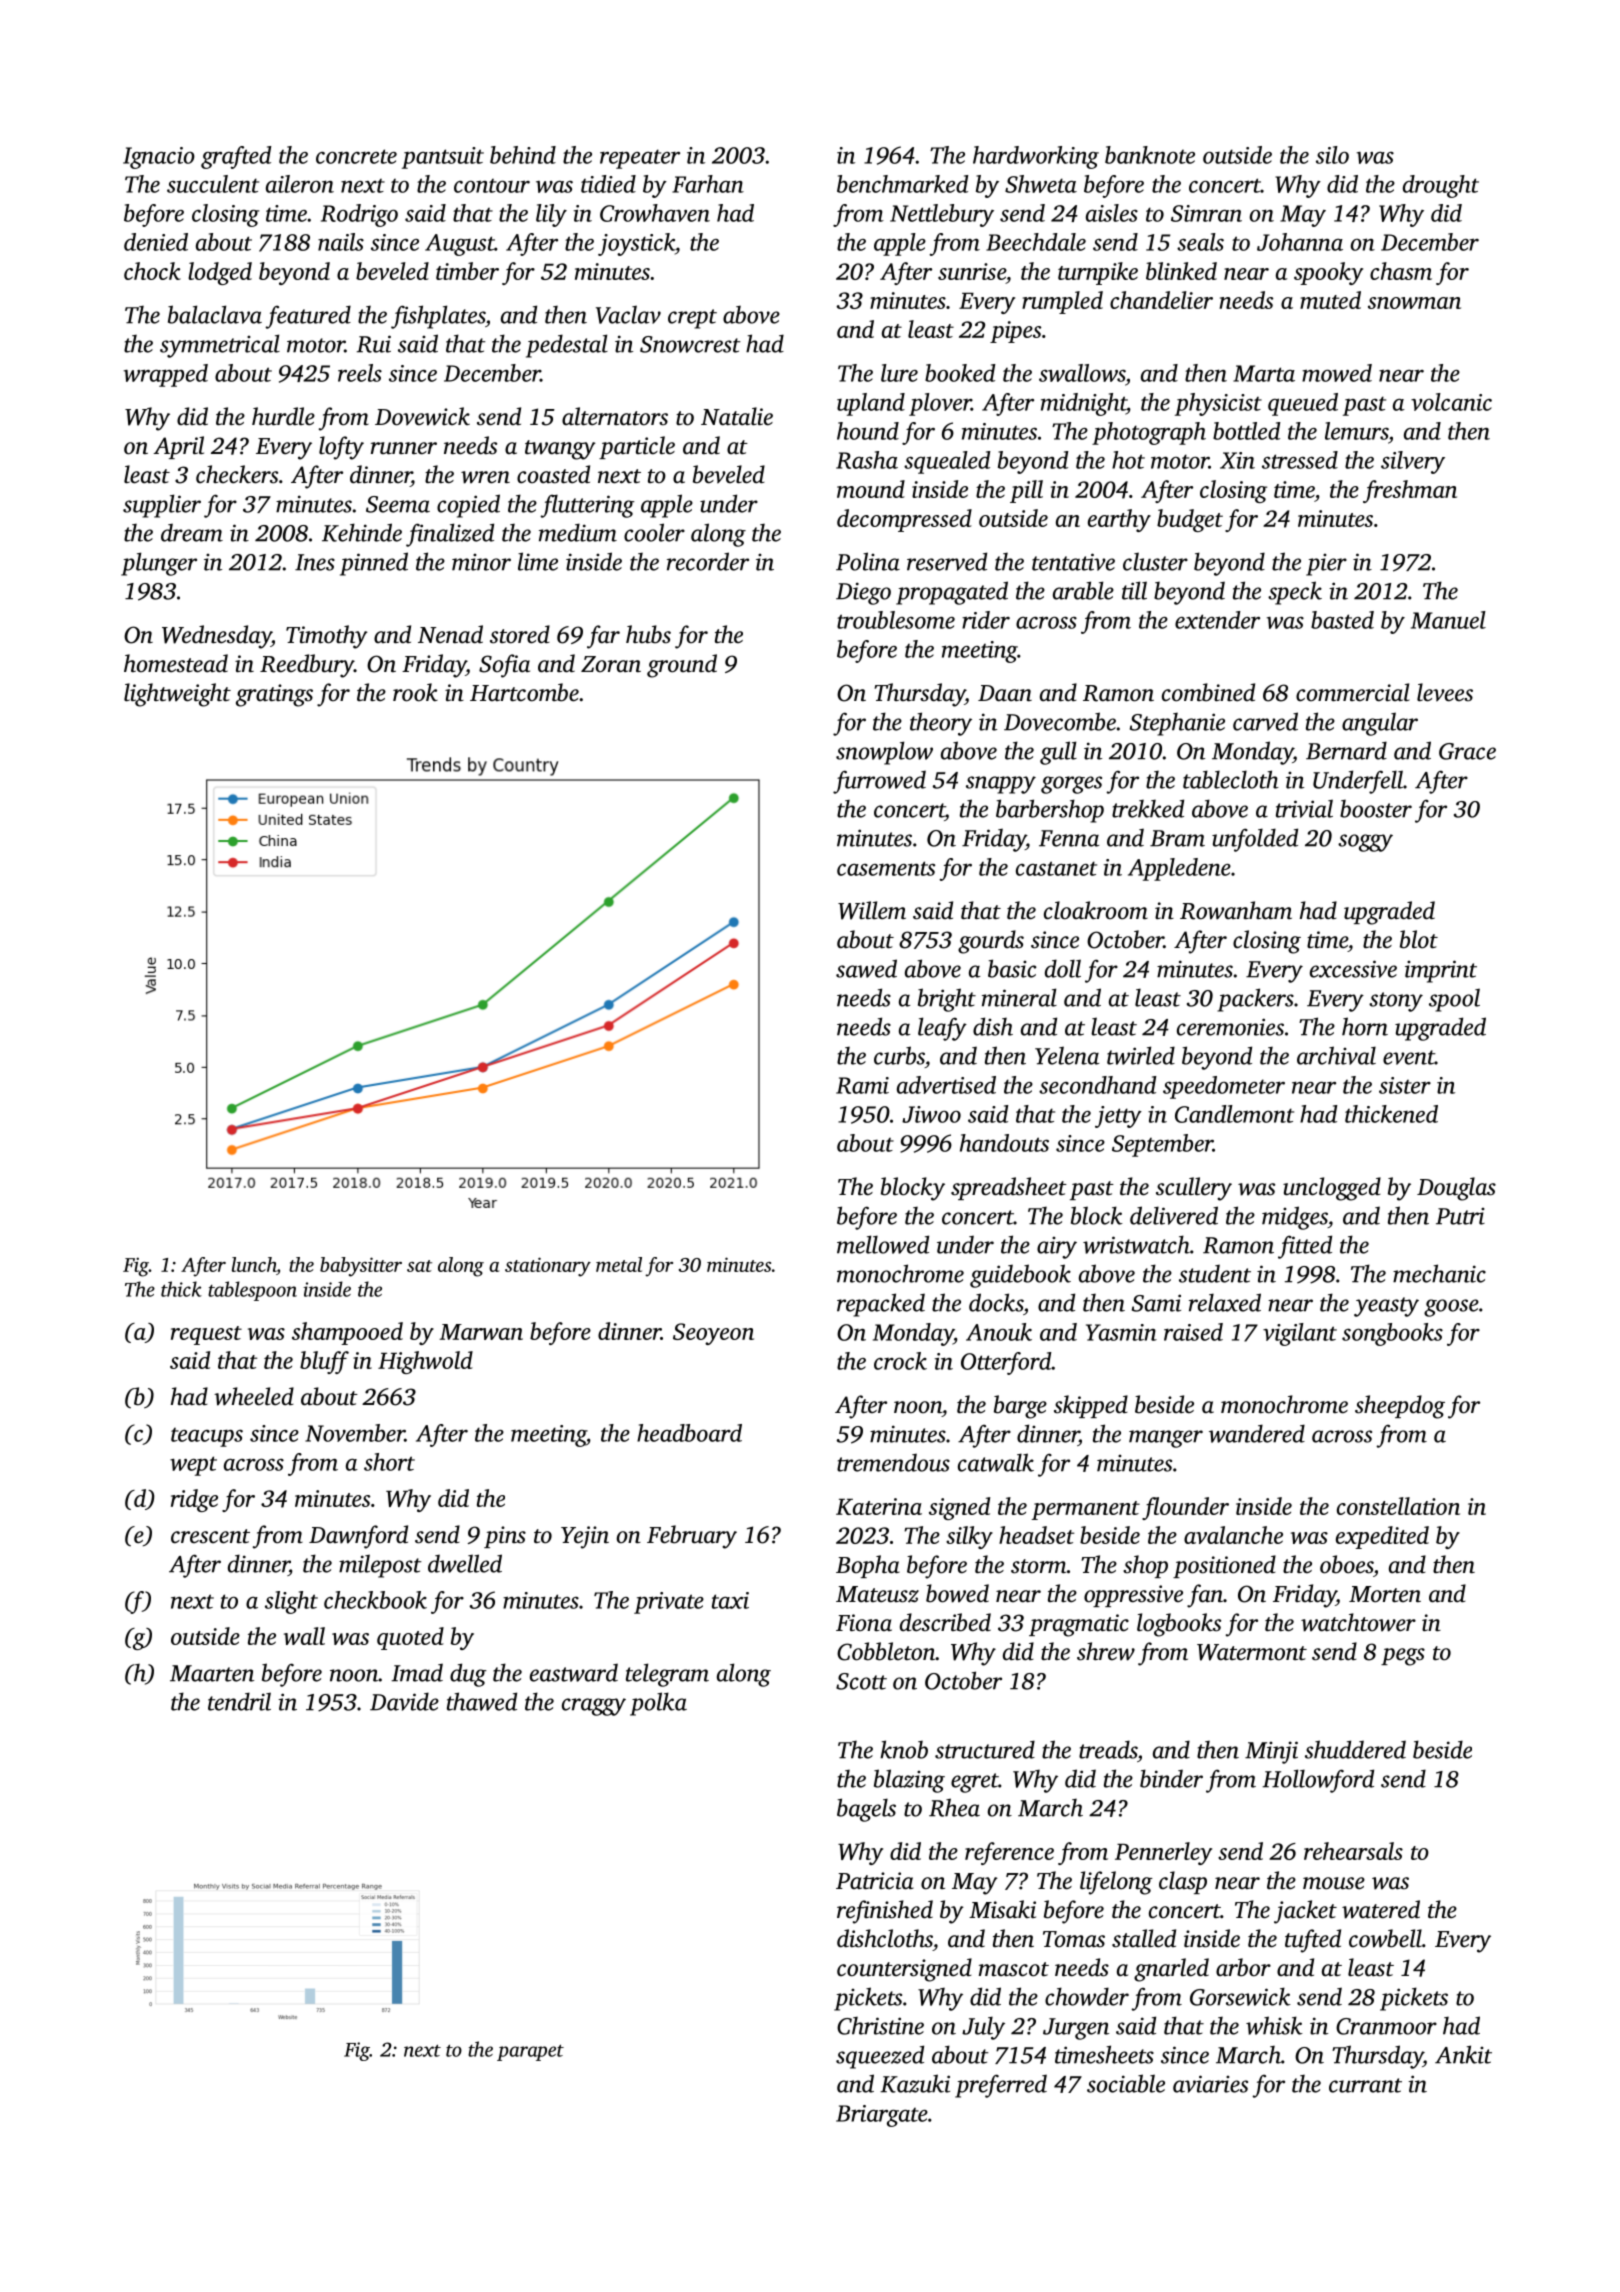 The width and height of the page is (1620, 2292). What do you see at coordinates (1305, 1912) in the page?
I see `jacket` at bounding box center [1305, 1912].
